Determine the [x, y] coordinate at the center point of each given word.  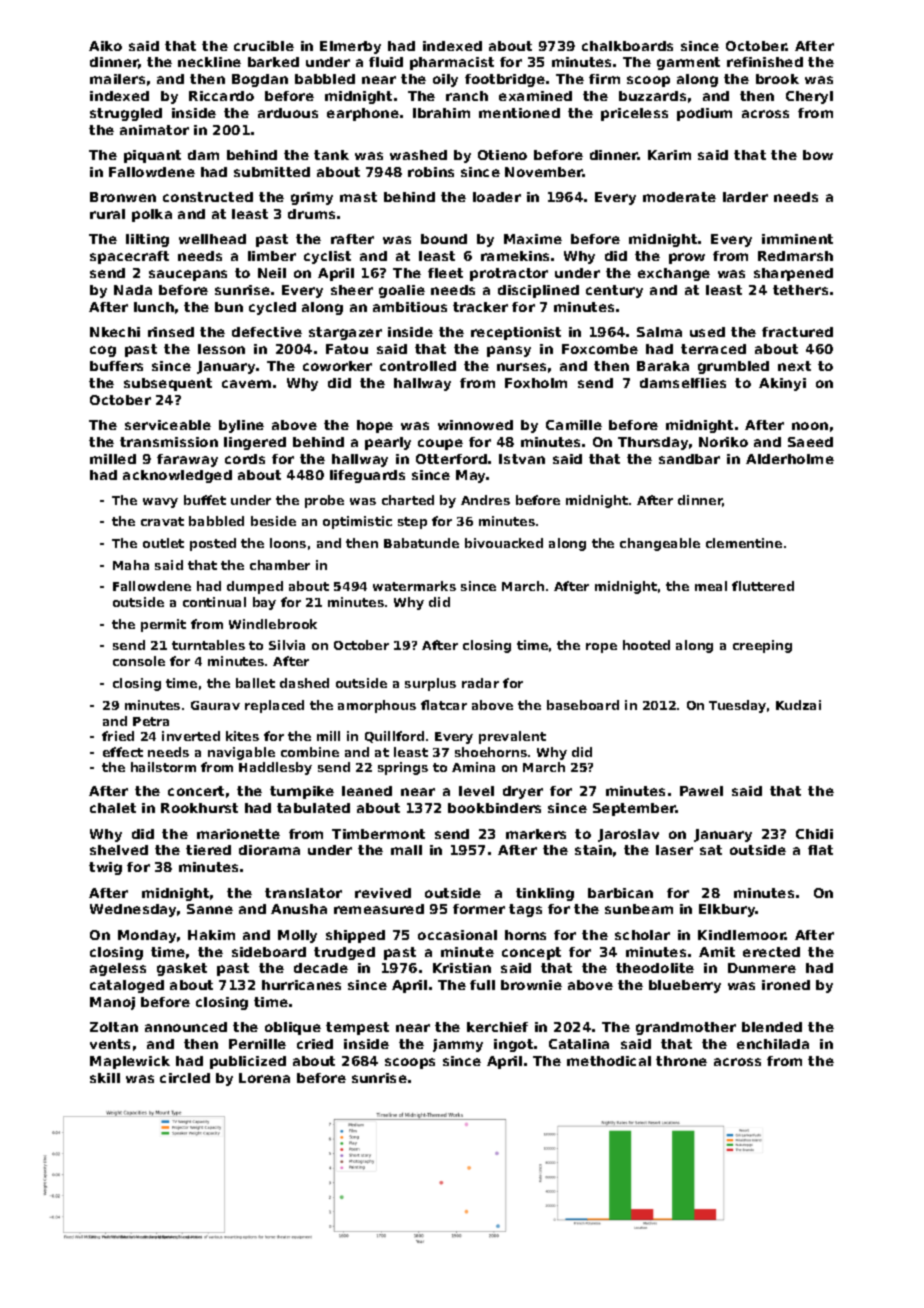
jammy [458, 1045]
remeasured [379, 909]
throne [681, 1061]
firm [604, 79]
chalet [113, 808]
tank [331, 155]
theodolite [655, 968]
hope [375, 426]
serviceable [168, 425]
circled [185, 1078]
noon [810, 426]
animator [154, 130]
